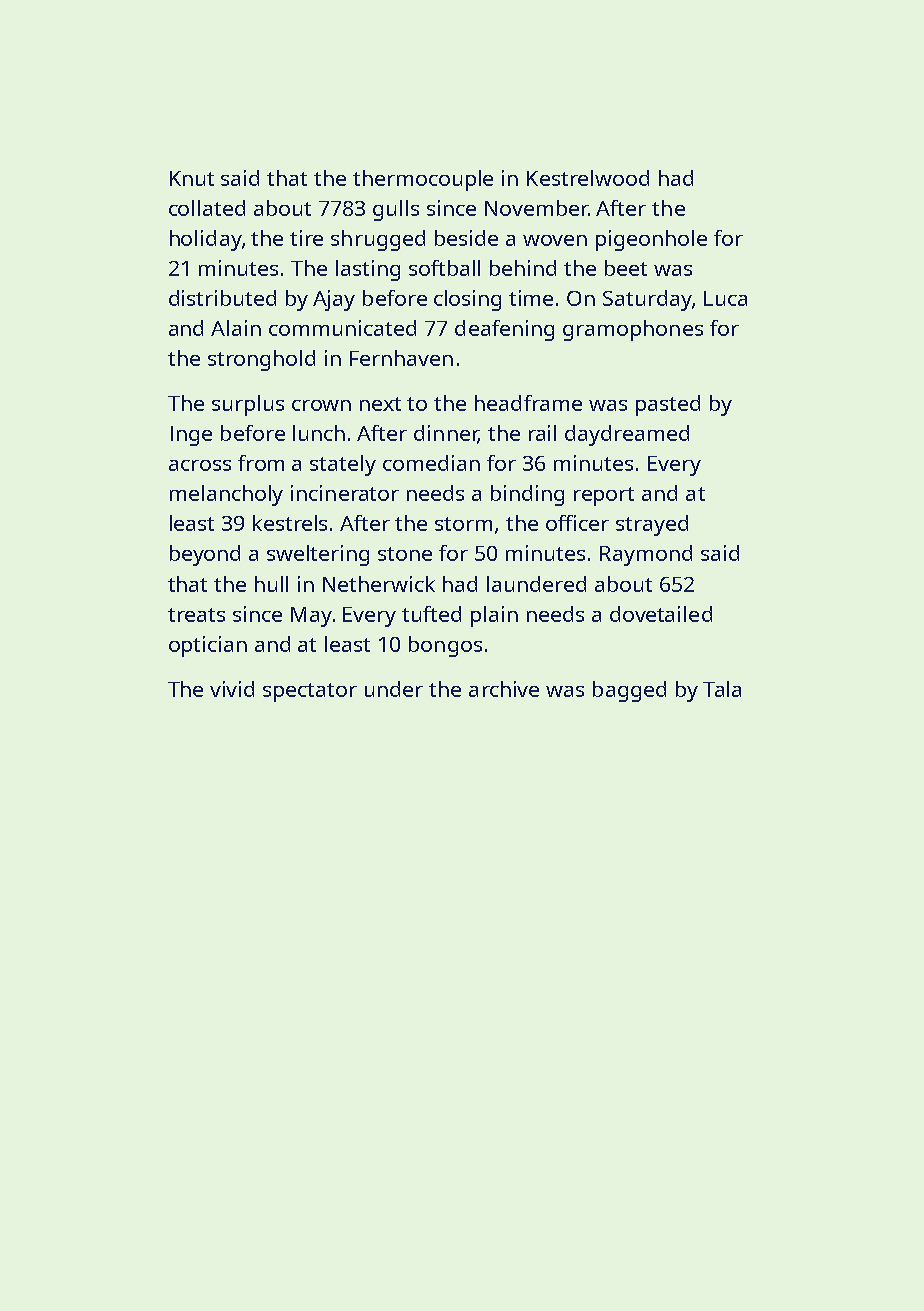 Image resolution: width=924 pixels, height=1311 pixels. I want to click on daydreamed, so click(627, 435).
